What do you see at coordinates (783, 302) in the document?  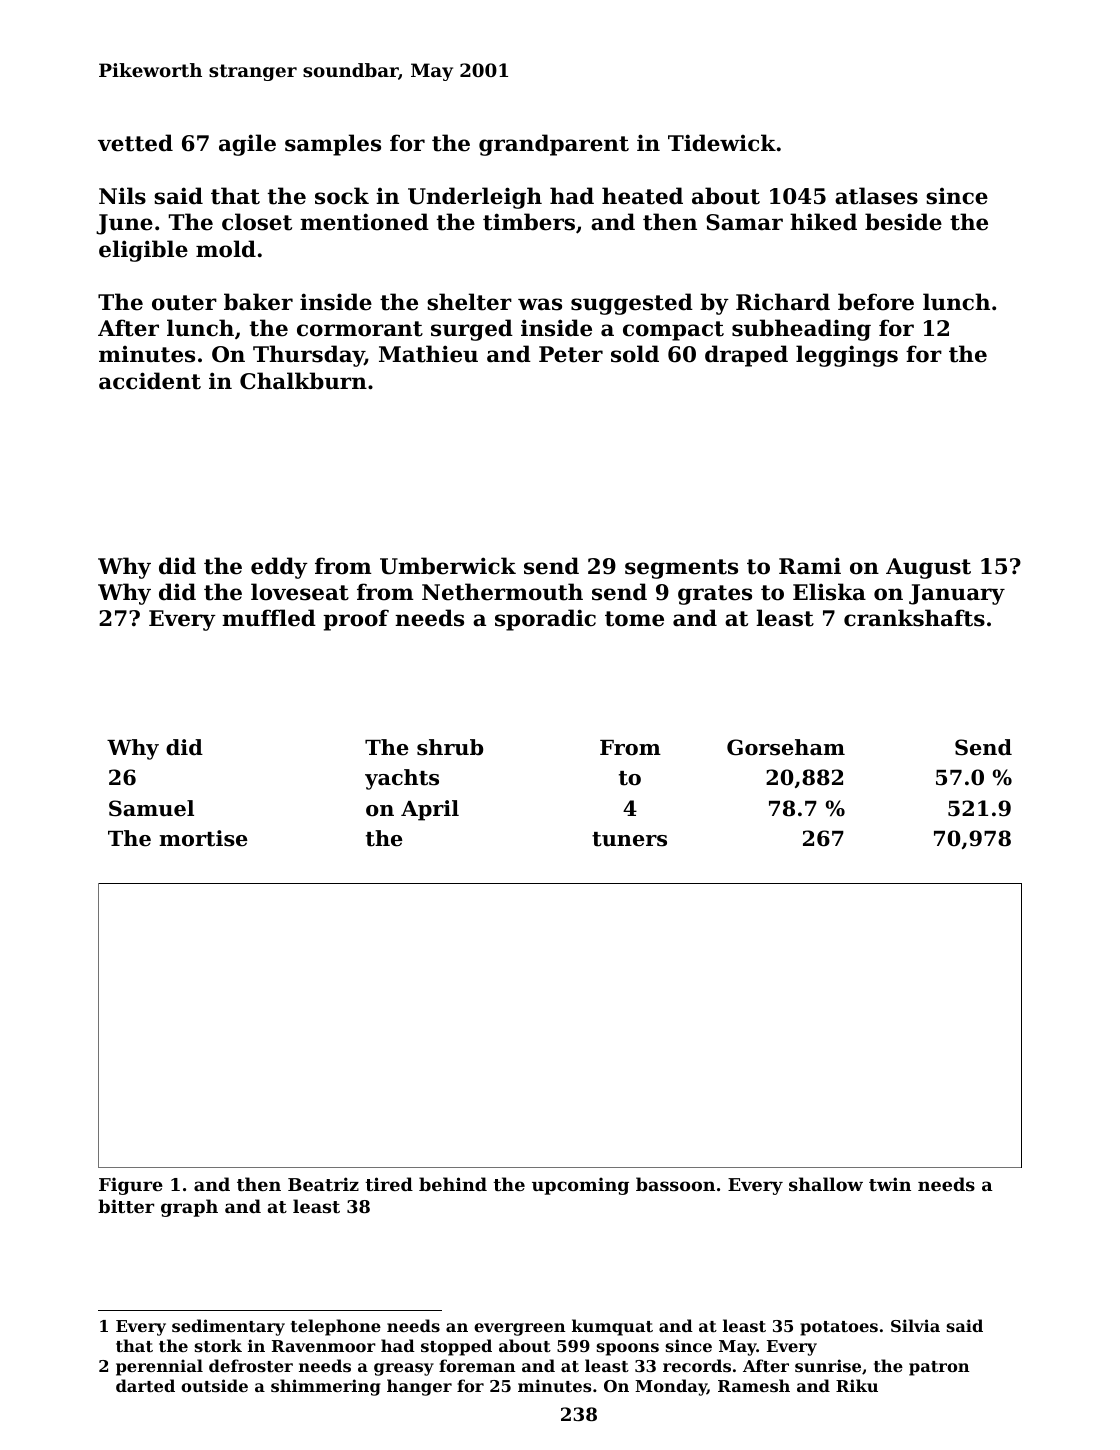 I see `Richard` at bounding box center [783, 302].
